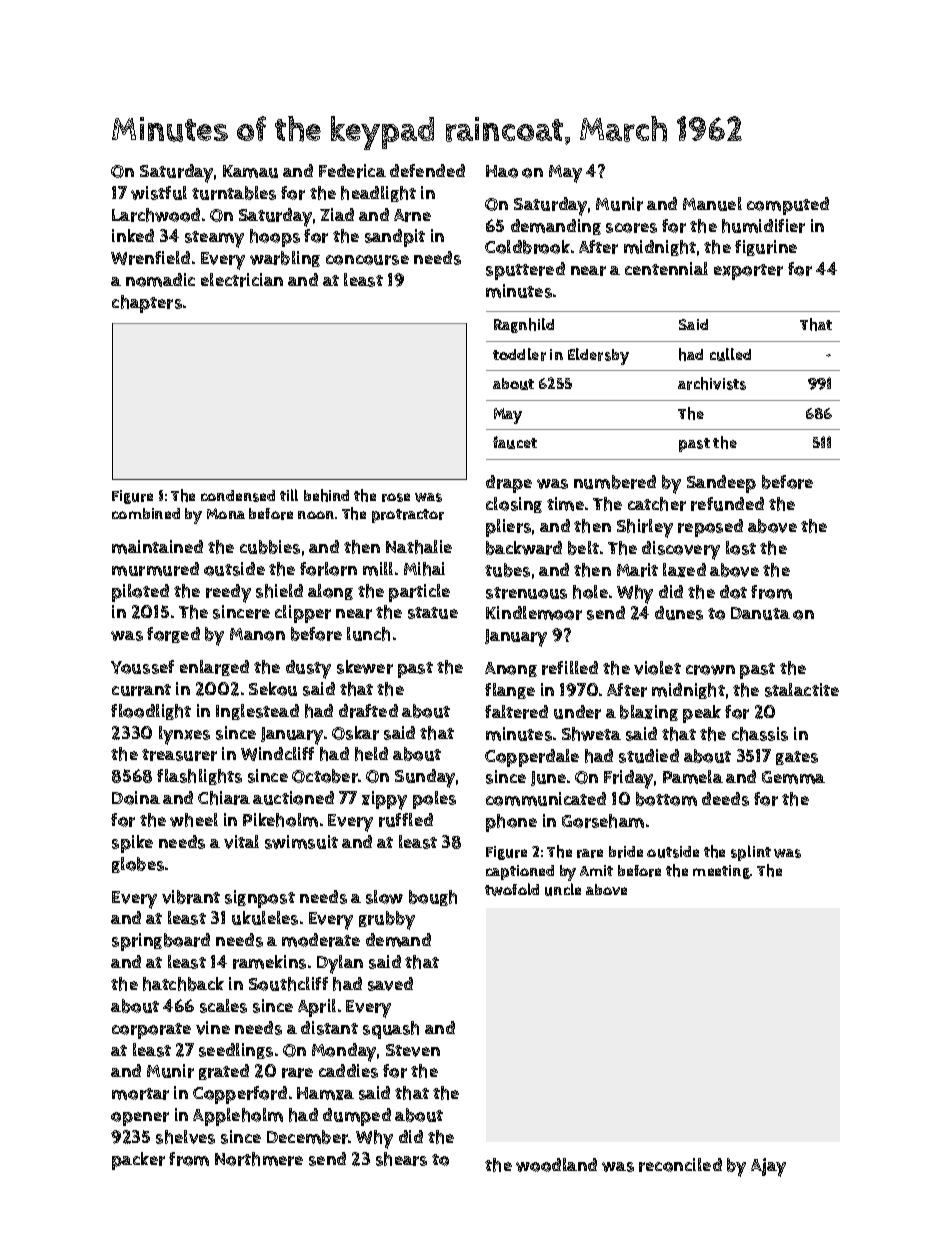 This page has width=952, height=1233. I want to click on Manuel, so click(712, 204).
